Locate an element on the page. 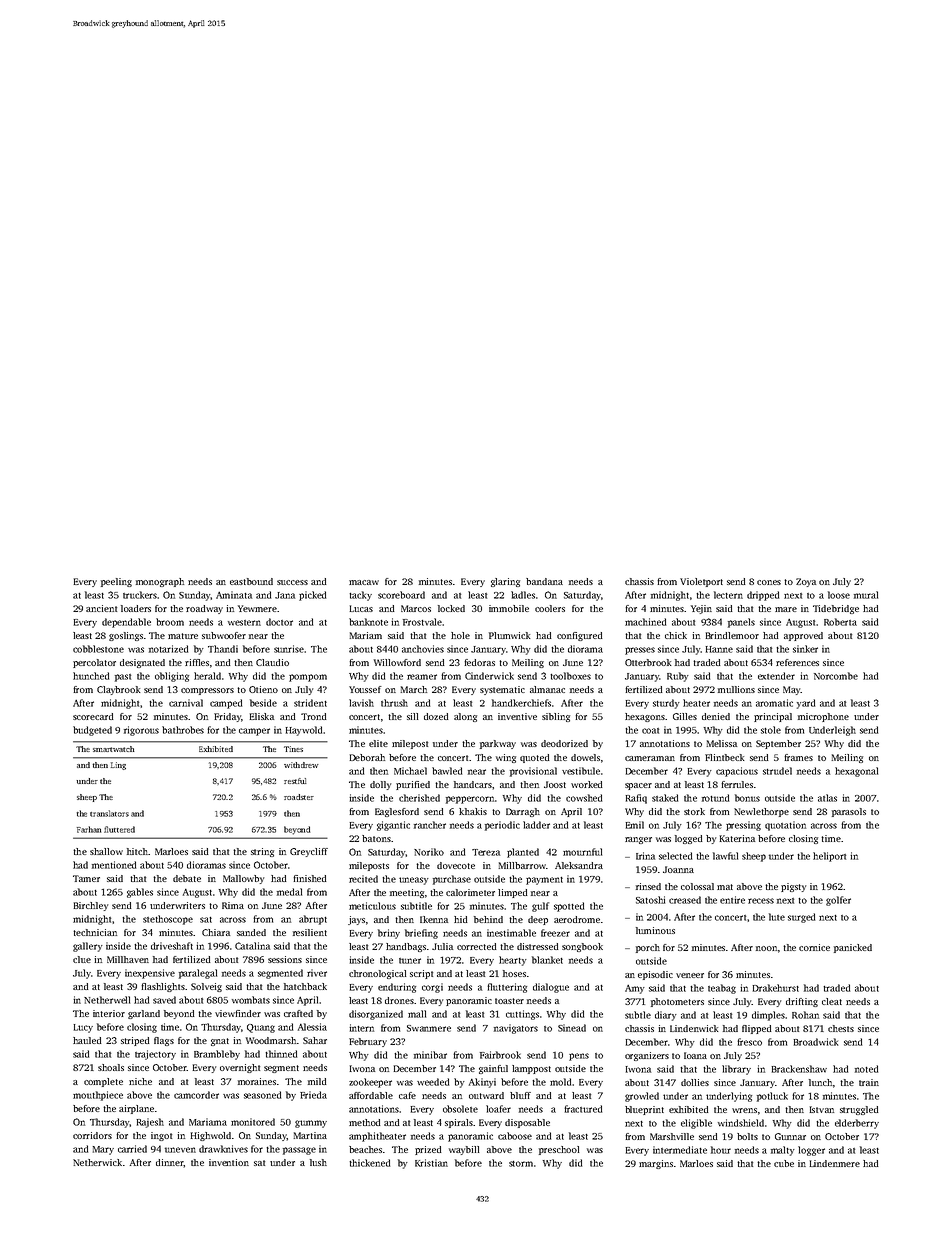 This image has width=952, height=1233. Netherwick is located at coordinates (97, 1162).
